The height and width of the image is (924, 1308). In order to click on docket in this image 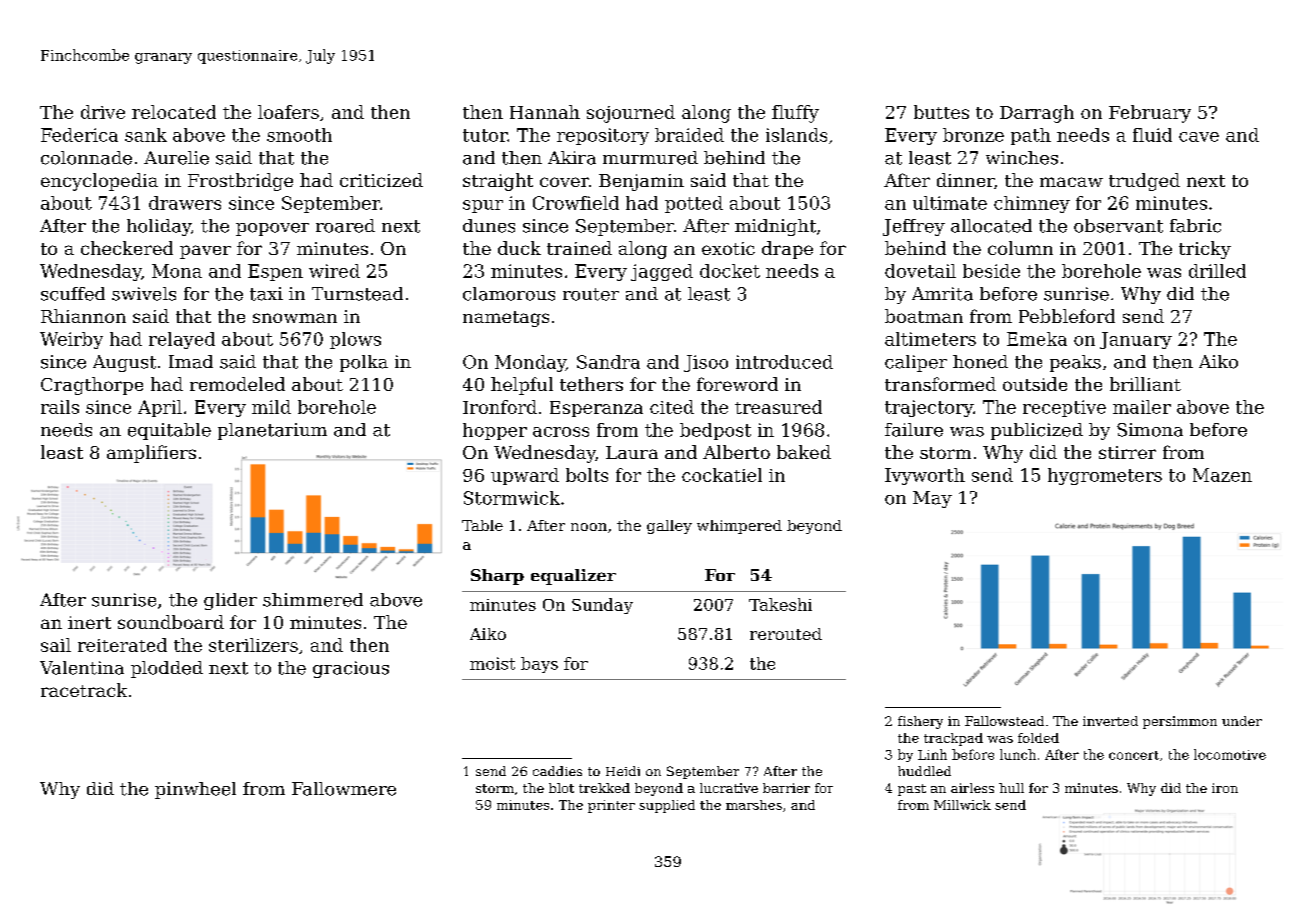, I will do `click(730, 271)`.
